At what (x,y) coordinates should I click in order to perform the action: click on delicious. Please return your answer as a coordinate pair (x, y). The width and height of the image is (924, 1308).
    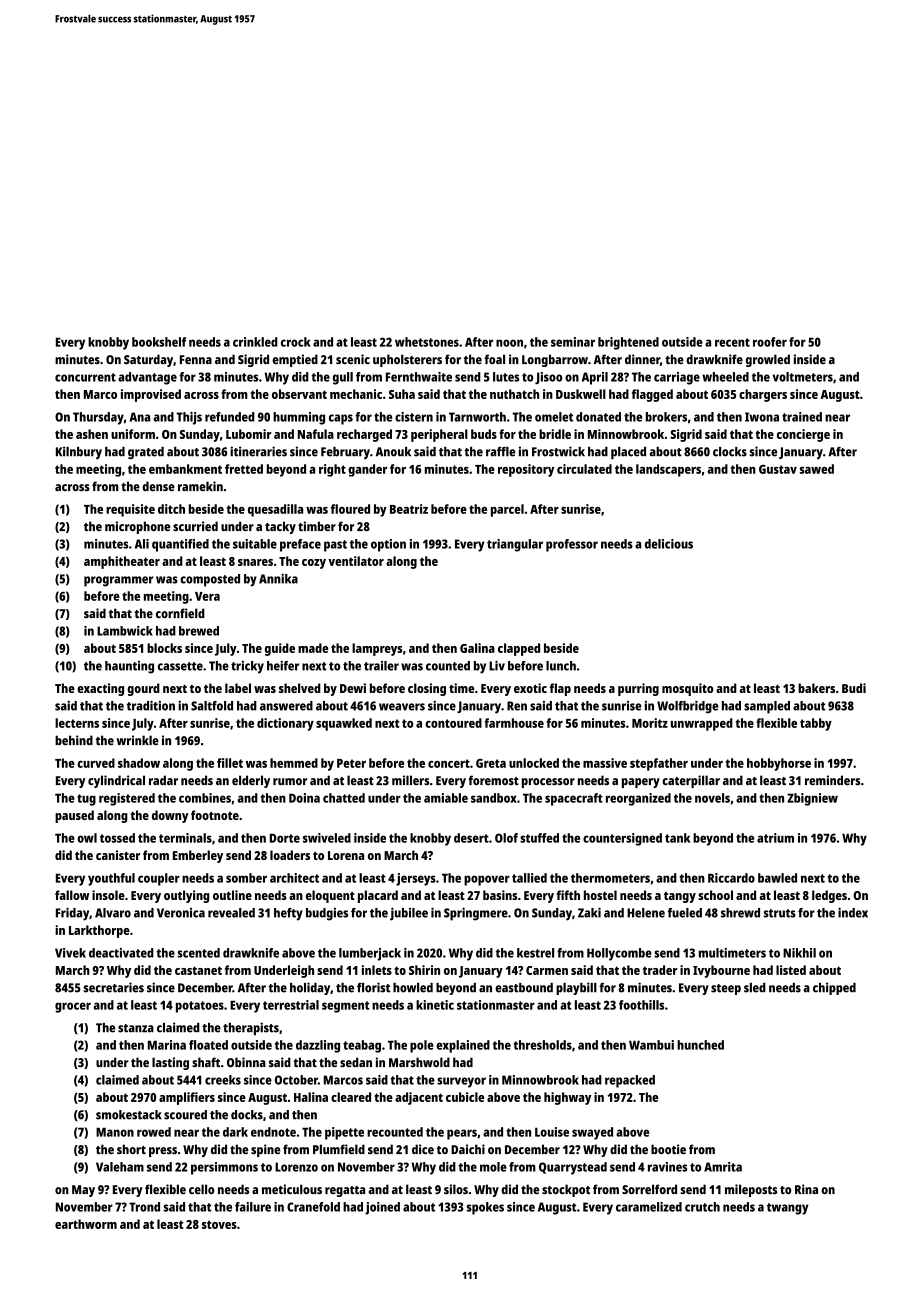
    Looking at the image, I should click on (669, 544).
